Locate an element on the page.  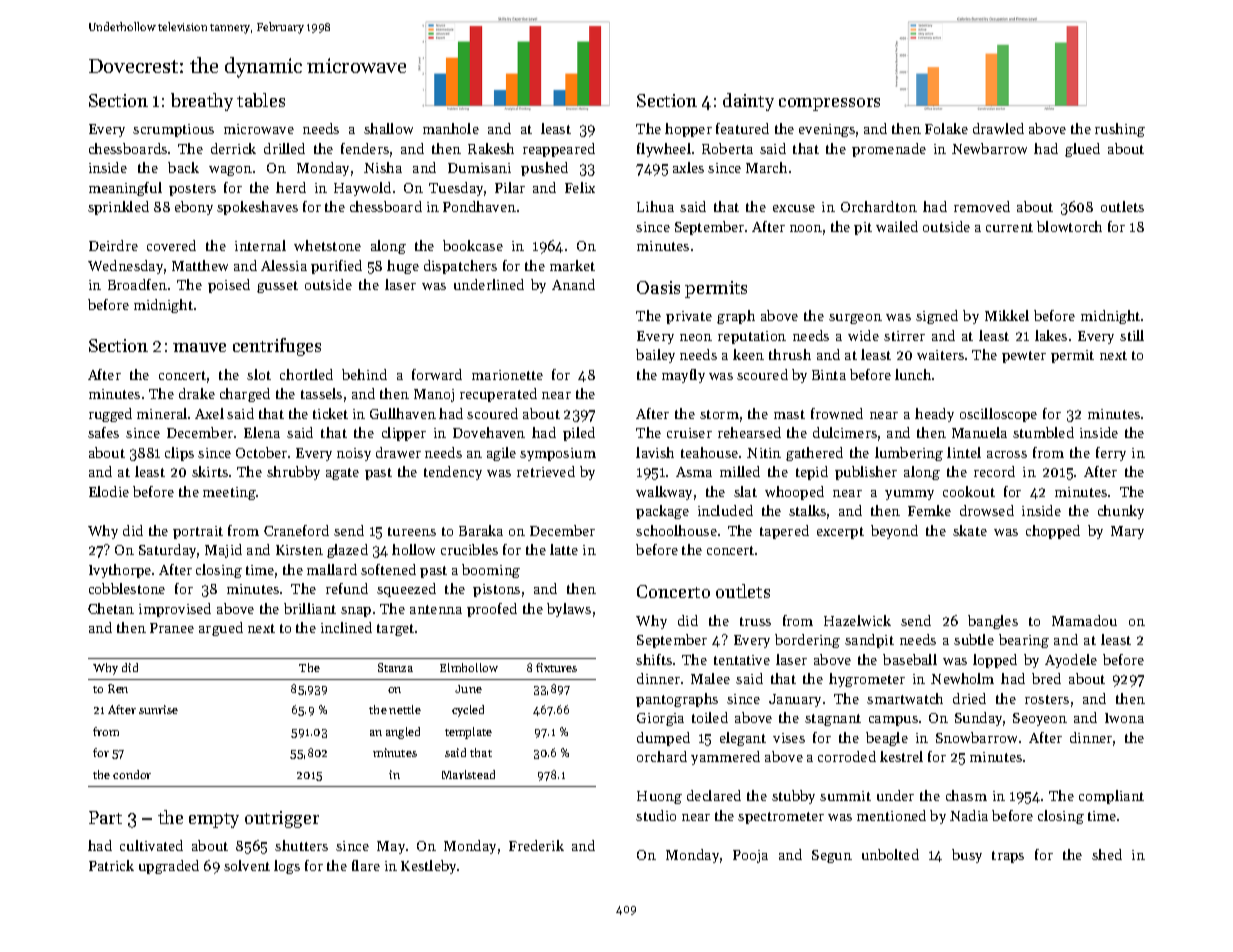
refund is located at coordinates (347, 588).
